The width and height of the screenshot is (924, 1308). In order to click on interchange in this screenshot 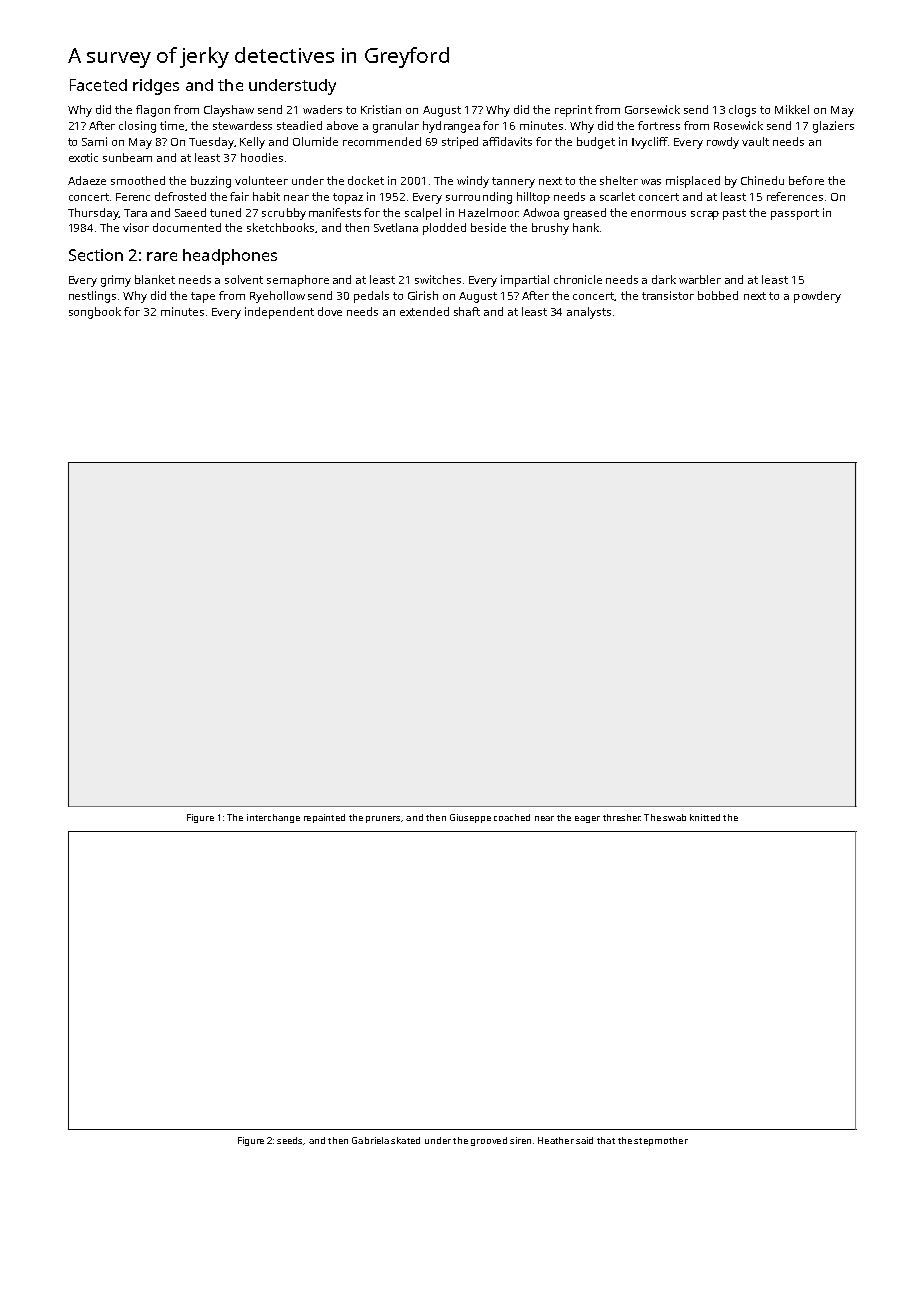, I will do `click(273, 818)`.
